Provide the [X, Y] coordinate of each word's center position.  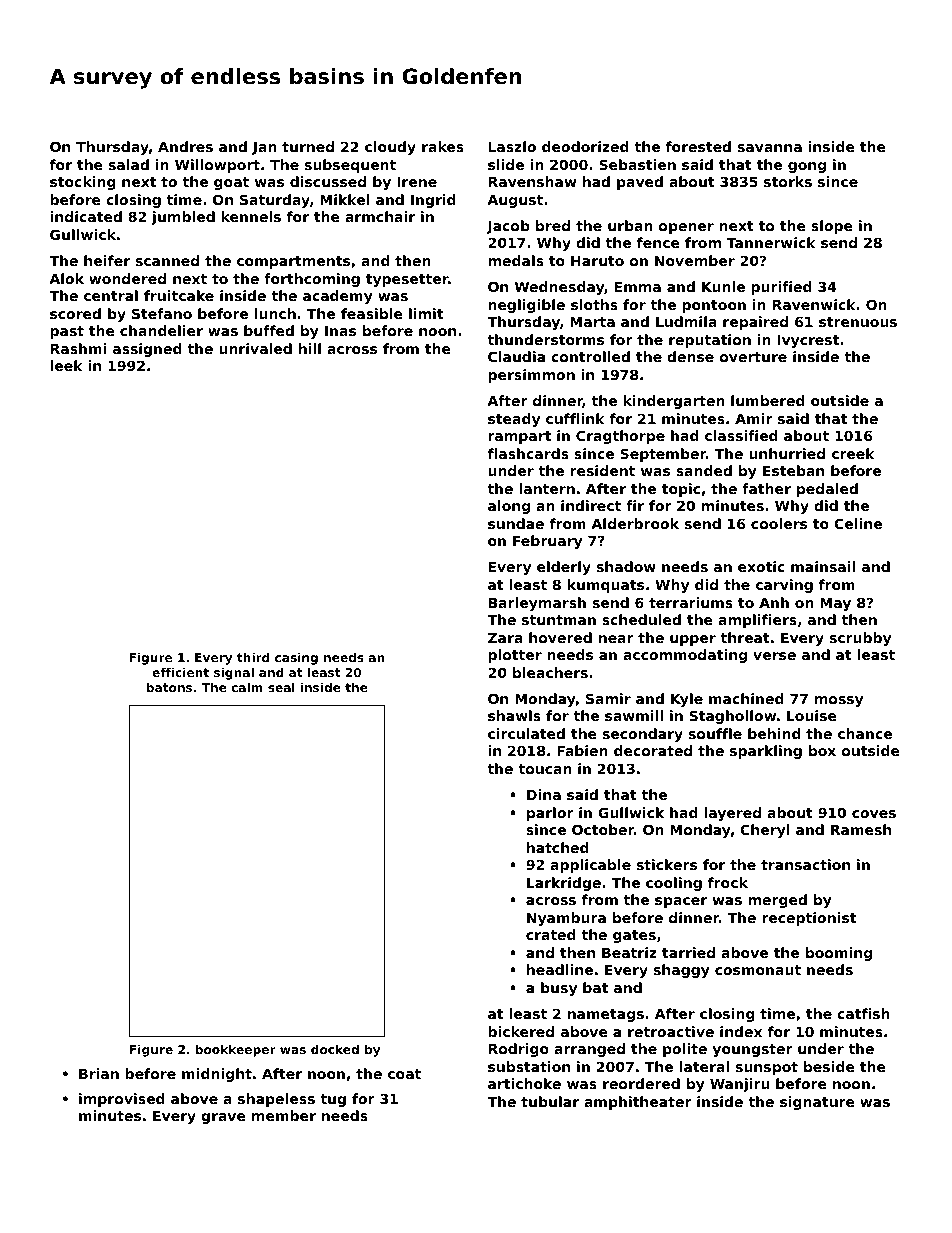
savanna [770, 148]
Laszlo [512, 146]
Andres [185, 146]
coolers [779, 523]
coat [404, 1074]
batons [169, 687]
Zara [505, 638]
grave [223, 1118]
